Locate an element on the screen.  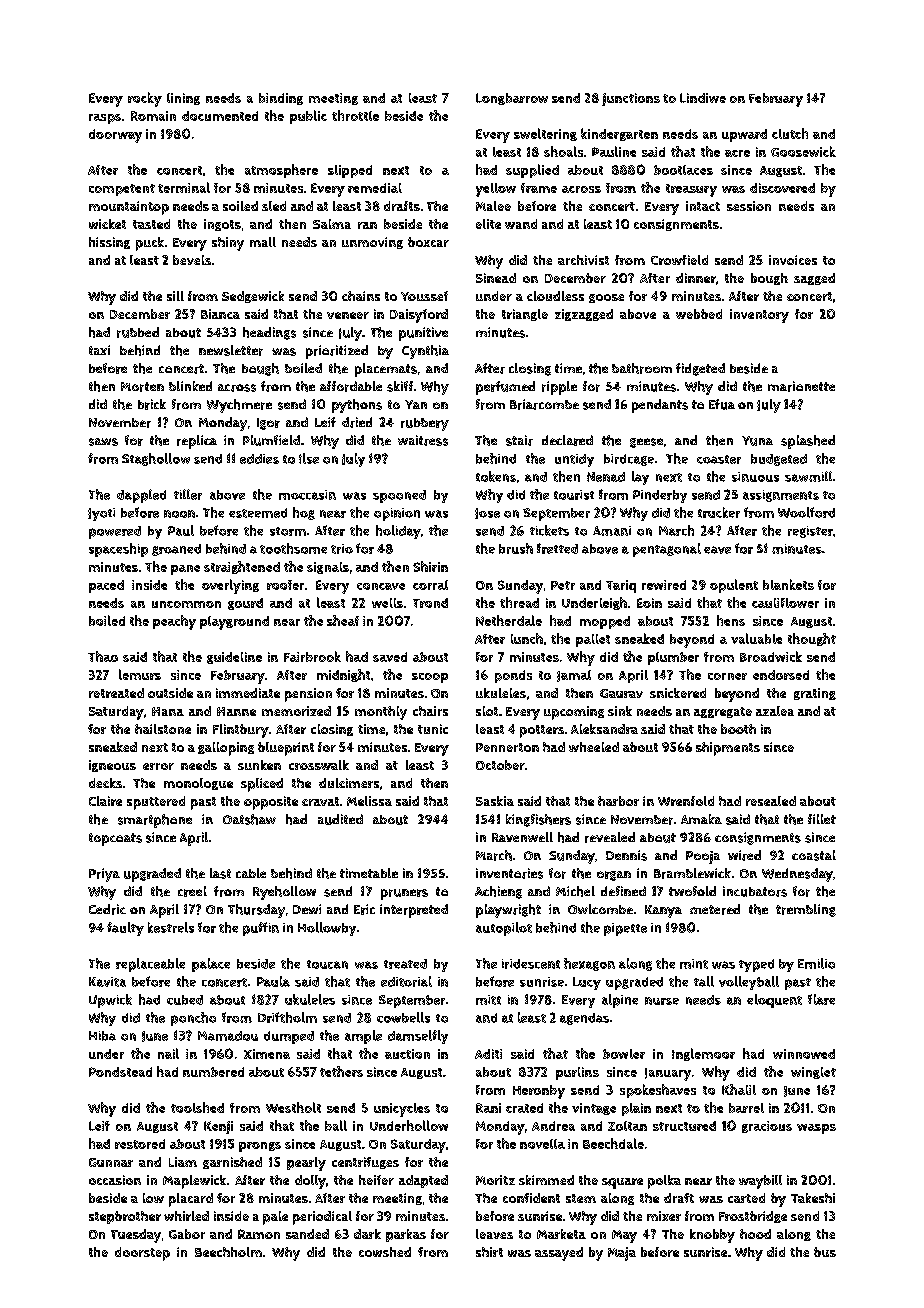
error is located at coordinates (158, 766).
